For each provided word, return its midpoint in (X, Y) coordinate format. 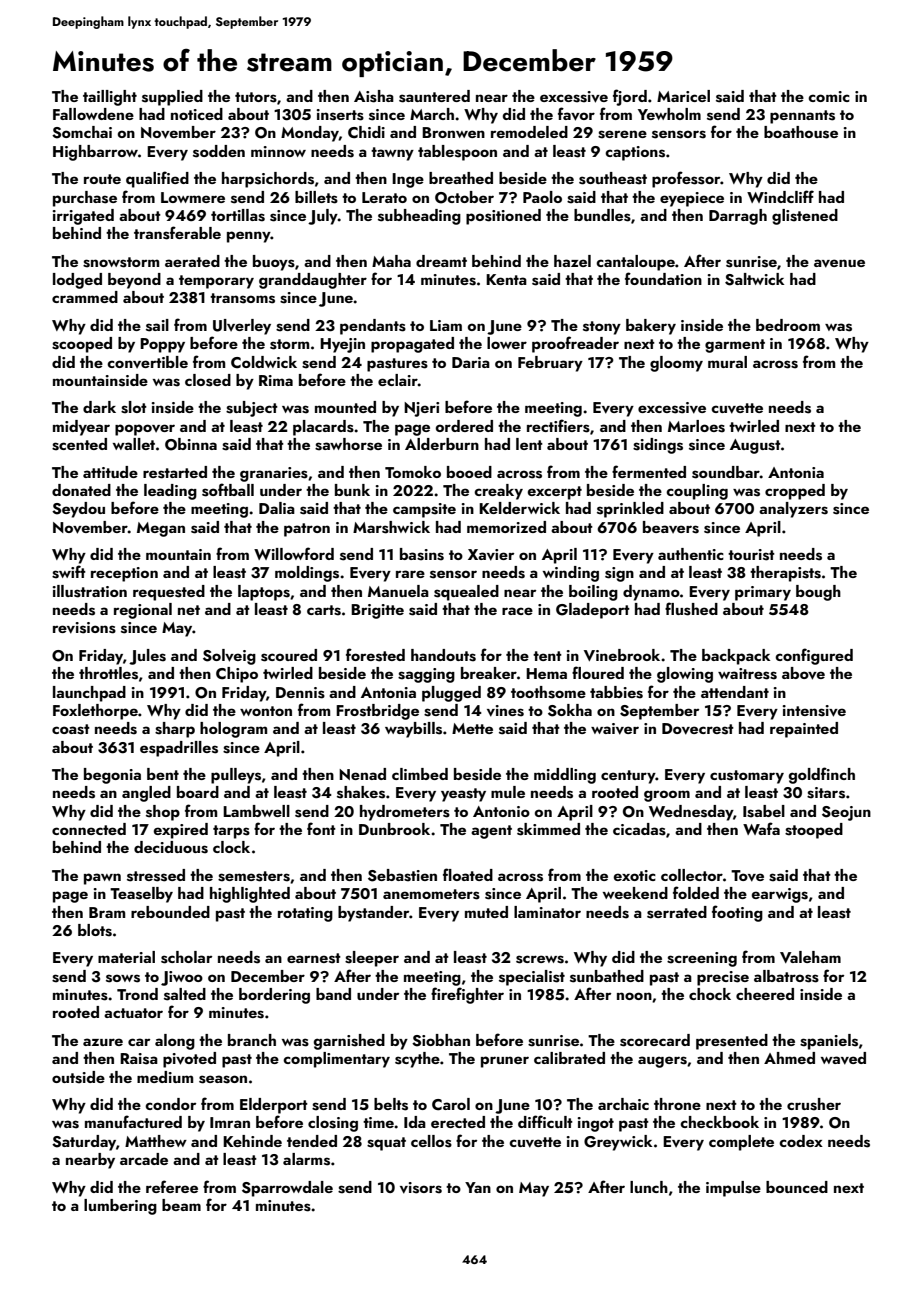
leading (170, 492)
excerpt (555, 493)
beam (181, 1205)
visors (421, 1188)
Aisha (374, 96)
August (755, 446)
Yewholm (669, 114)
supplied (172, 98)
